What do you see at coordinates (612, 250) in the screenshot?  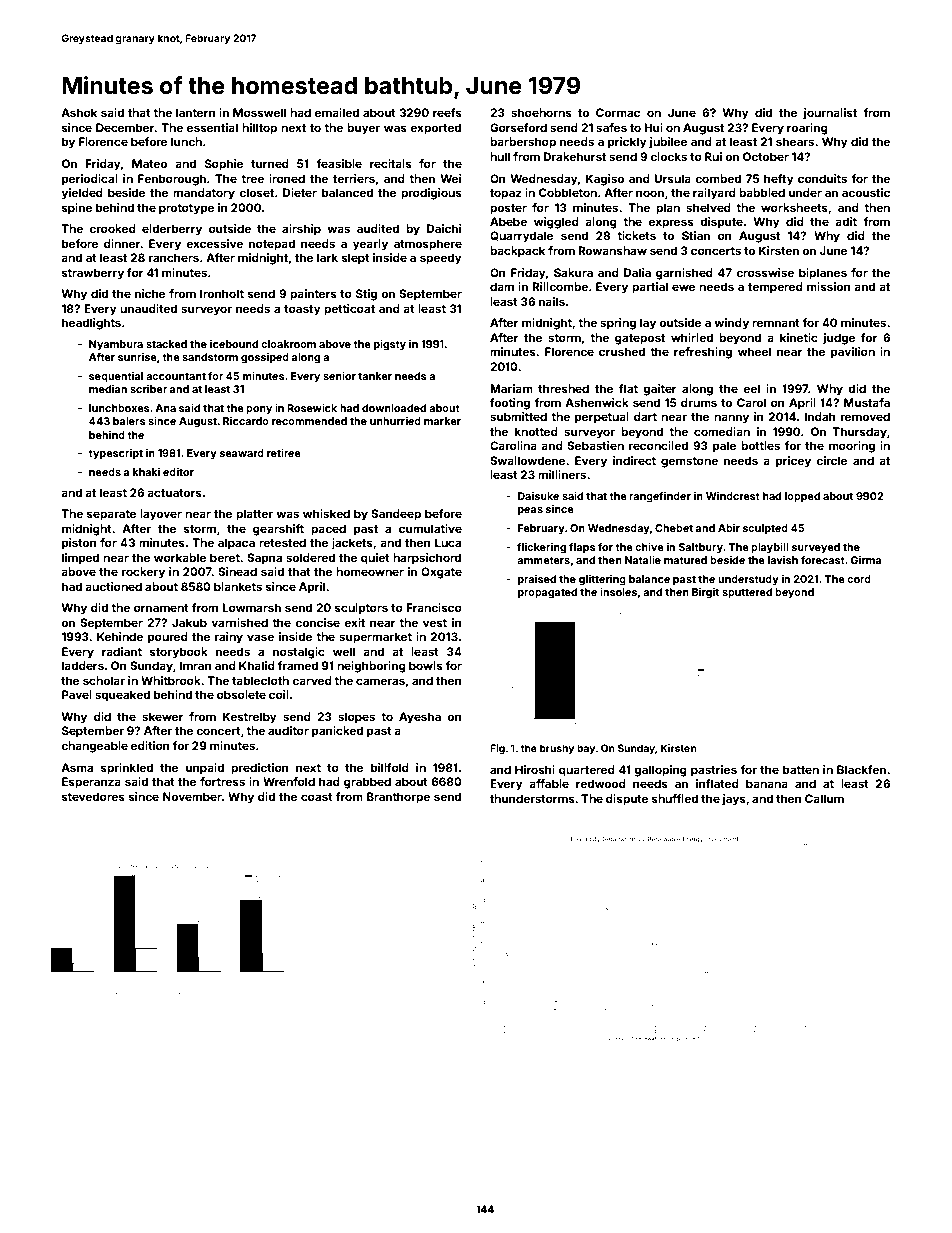 I see `Rowanshaw` at bounding box center [612, 250].
